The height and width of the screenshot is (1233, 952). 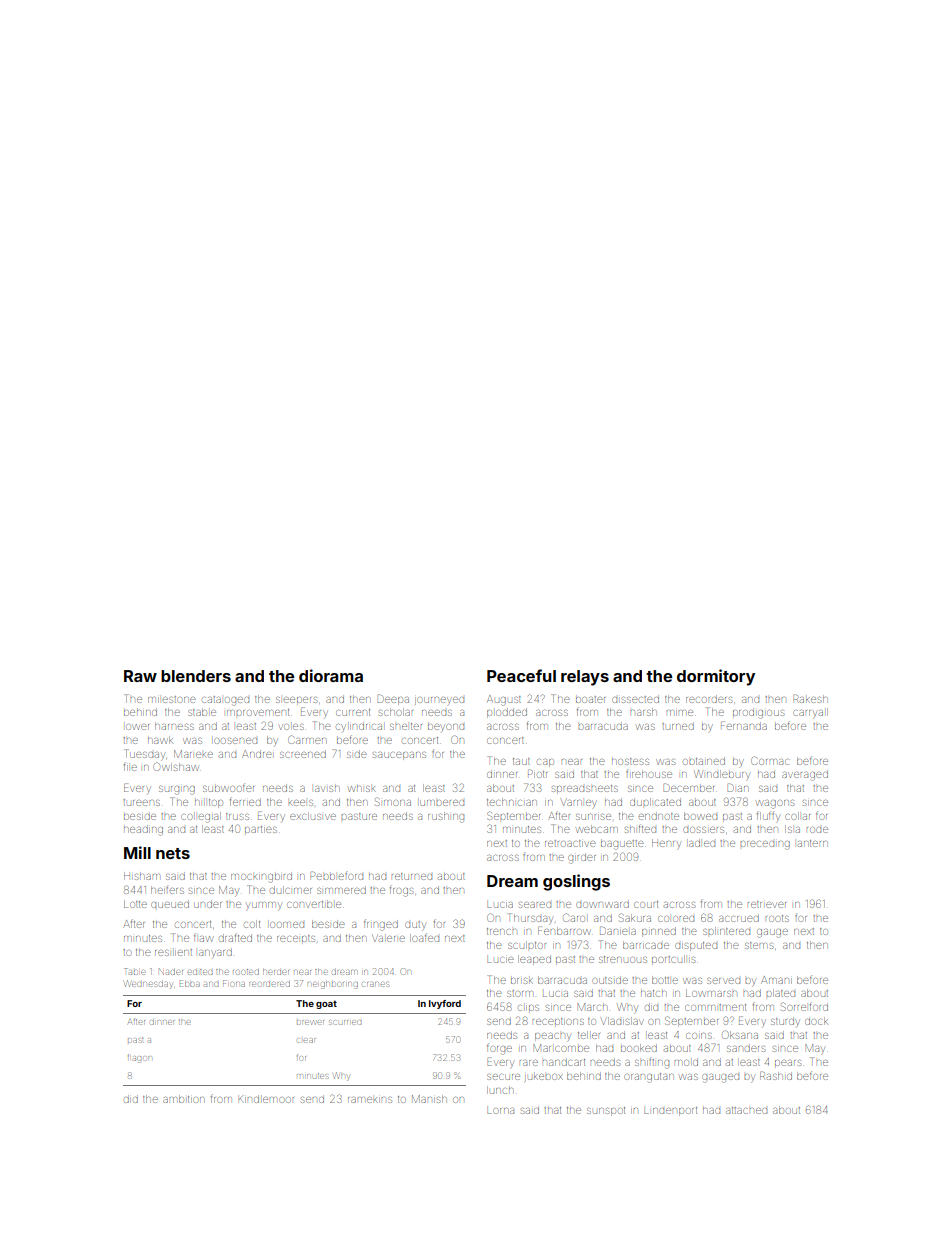 I want to click on Lorna, so click(x=500, y=1111).
